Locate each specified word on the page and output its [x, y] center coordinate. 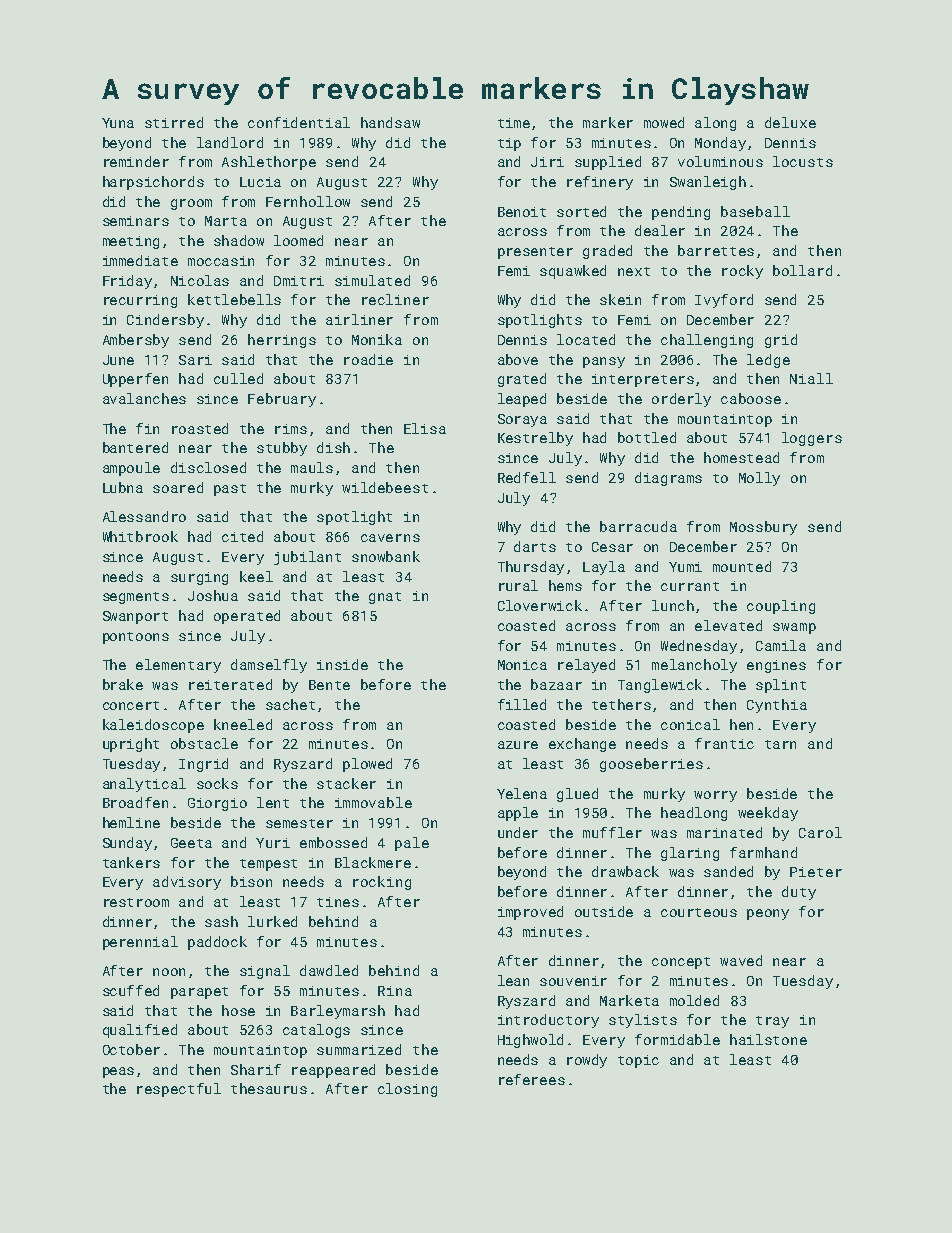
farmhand [763, 852]
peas [118, 1072]
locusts [803, 161]
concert [131, 705]
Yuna [118, 123]
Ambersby [136, 341]
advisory [187, 883]
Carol [820, 832]
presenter [535, 253]
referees [532, 1079]
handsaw [390, 122]
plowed [367, 765]
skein [620, 299]
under [518, 832]
